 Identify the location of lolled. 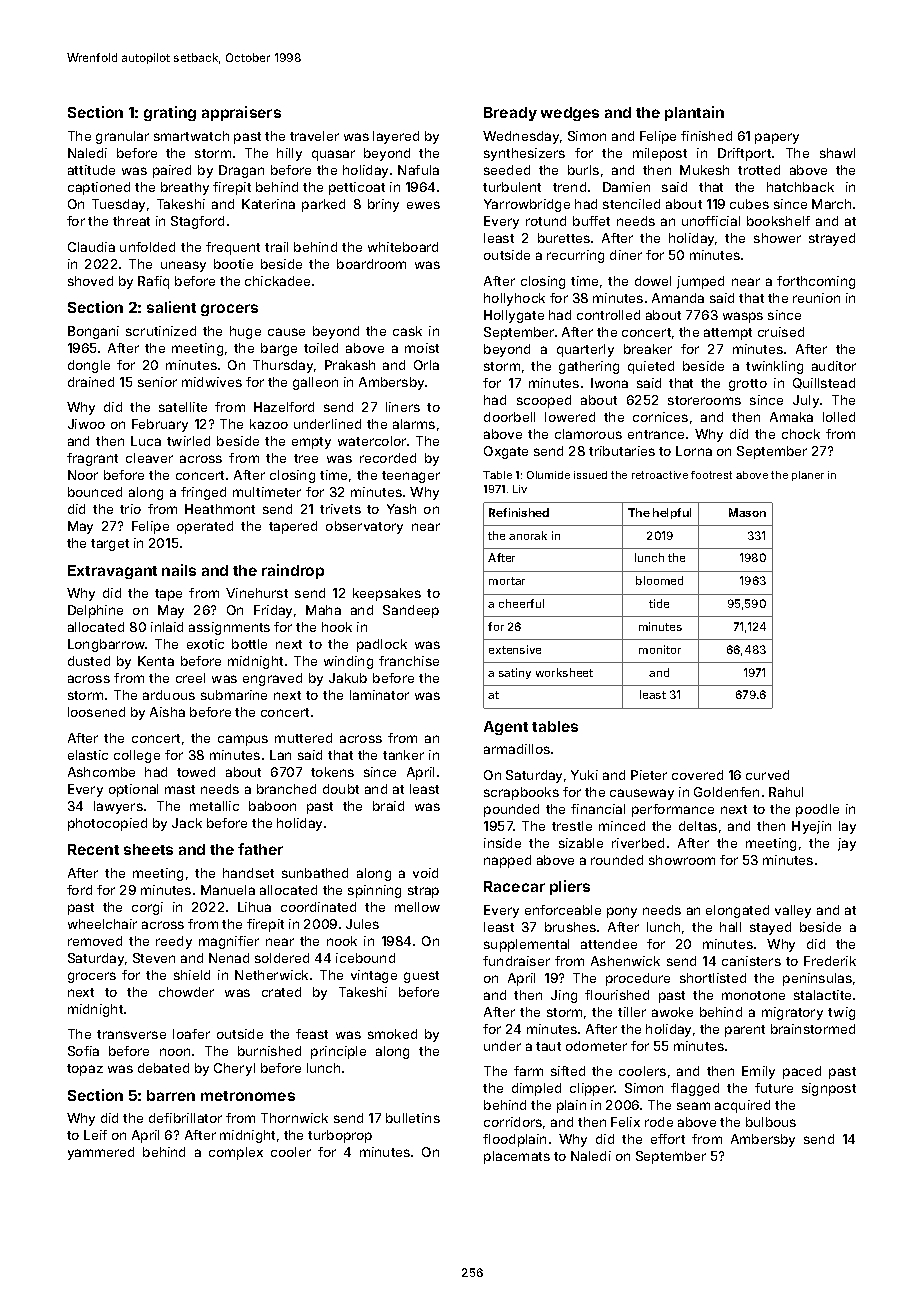
(839, 417).
